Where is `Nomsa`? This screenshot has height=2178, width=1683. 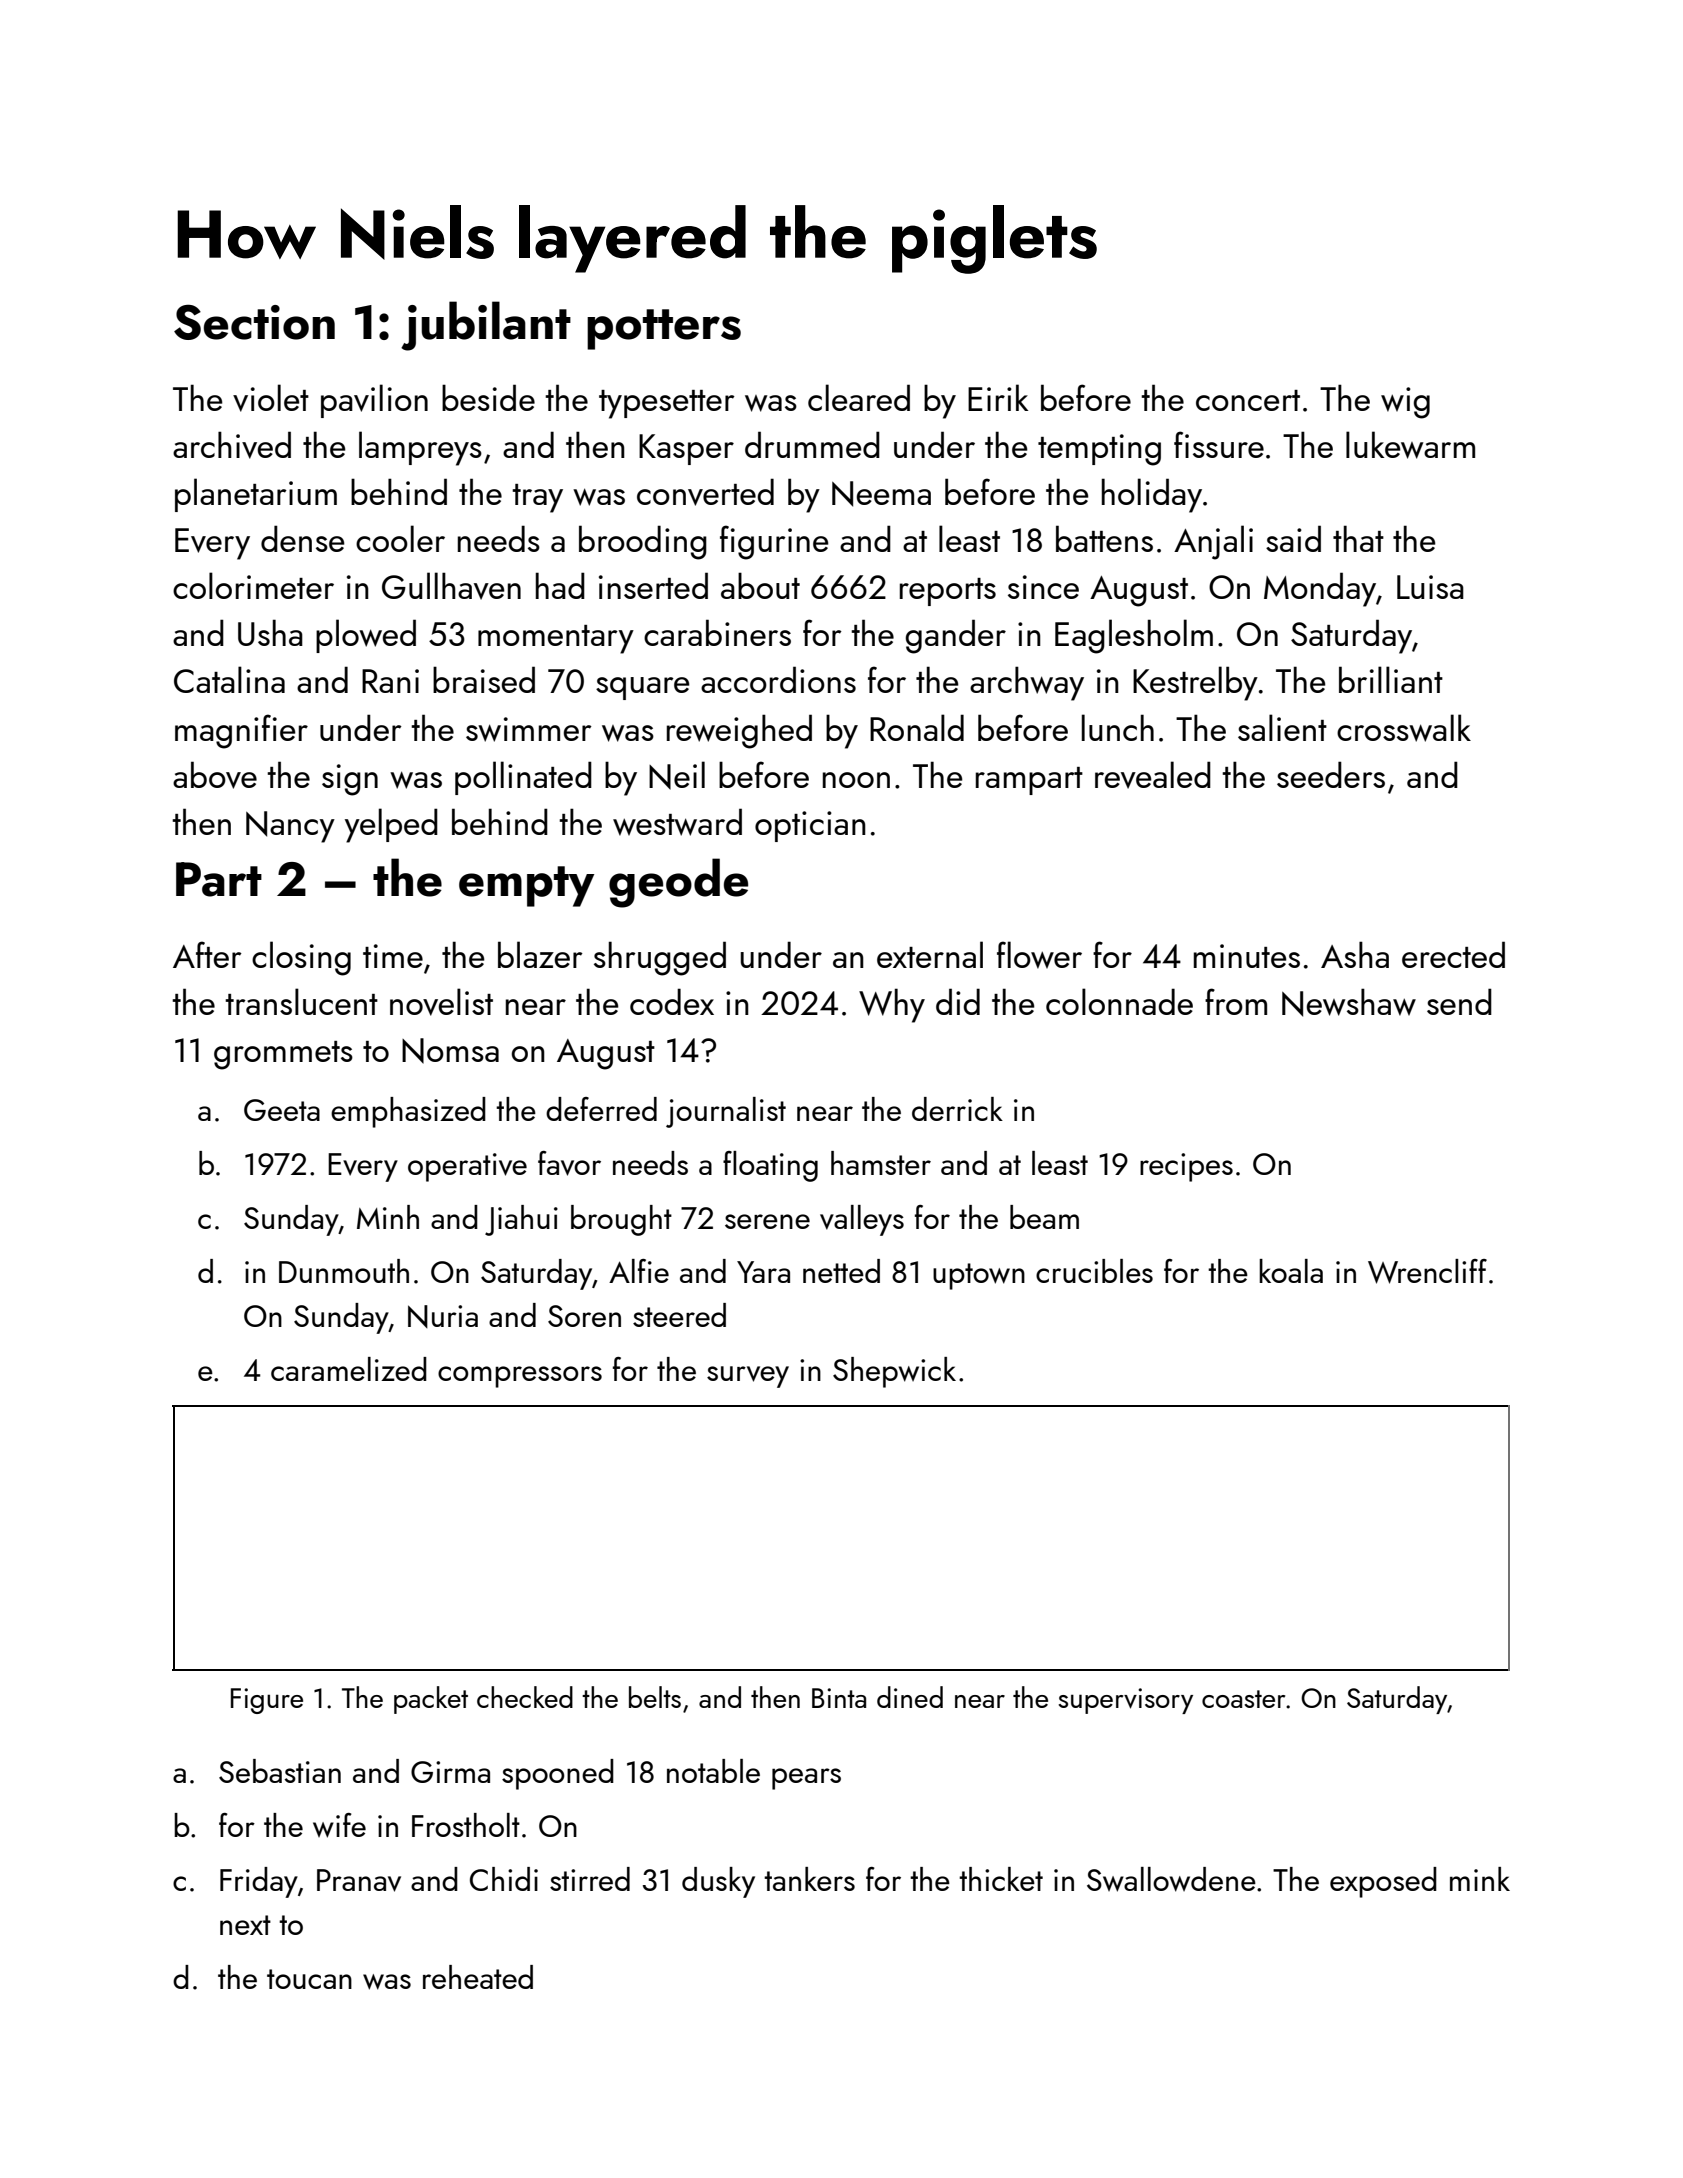 Nomsa is located at coordinates (450, 1051).
